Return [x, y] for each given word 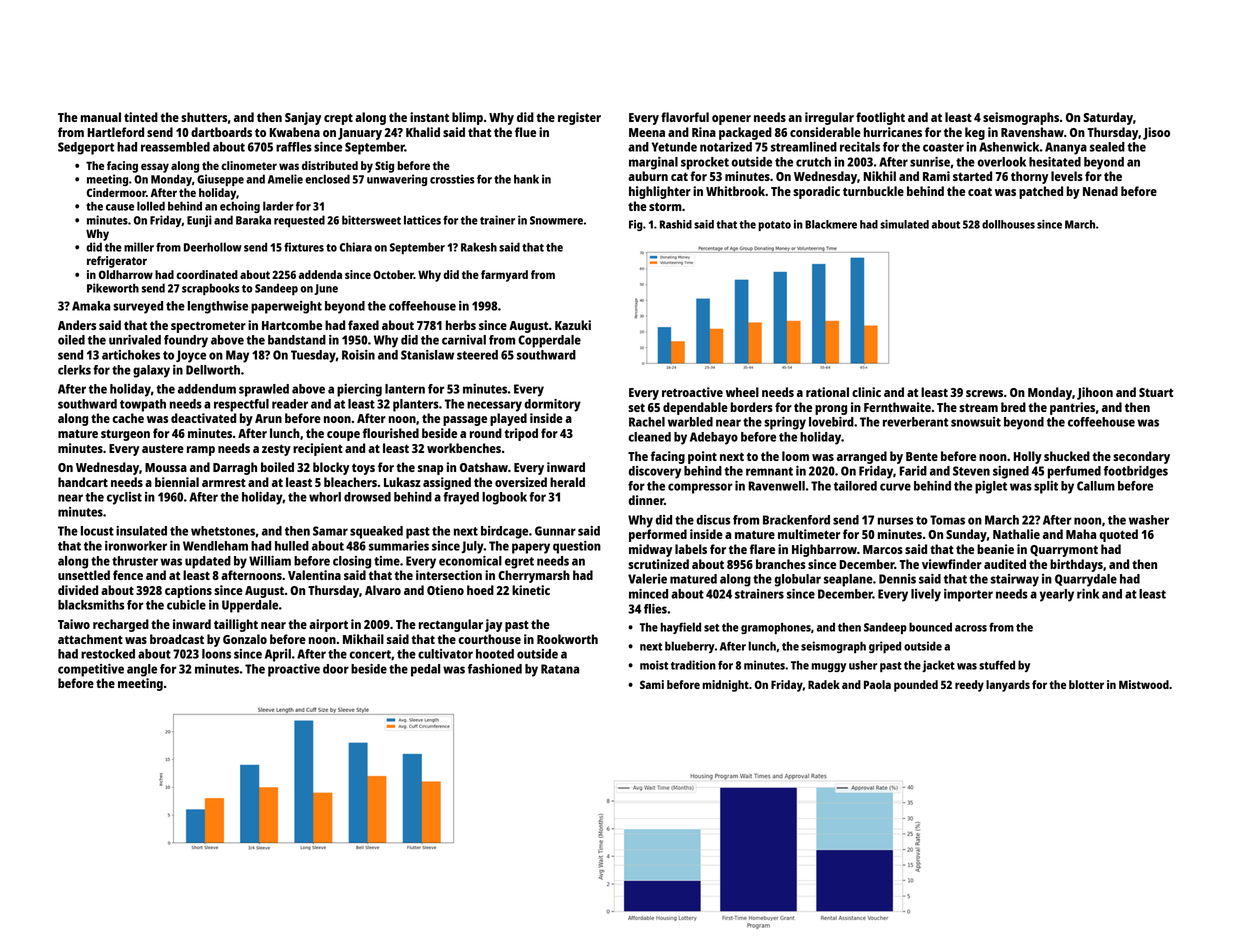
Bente [922, 456]
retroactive [692, 392]
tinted [141, 117]
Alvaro [383, 590]
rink [1088, 594]
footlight [880, 118]
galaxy [151, 371]
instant [429, 117]
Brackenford [796, 520]
